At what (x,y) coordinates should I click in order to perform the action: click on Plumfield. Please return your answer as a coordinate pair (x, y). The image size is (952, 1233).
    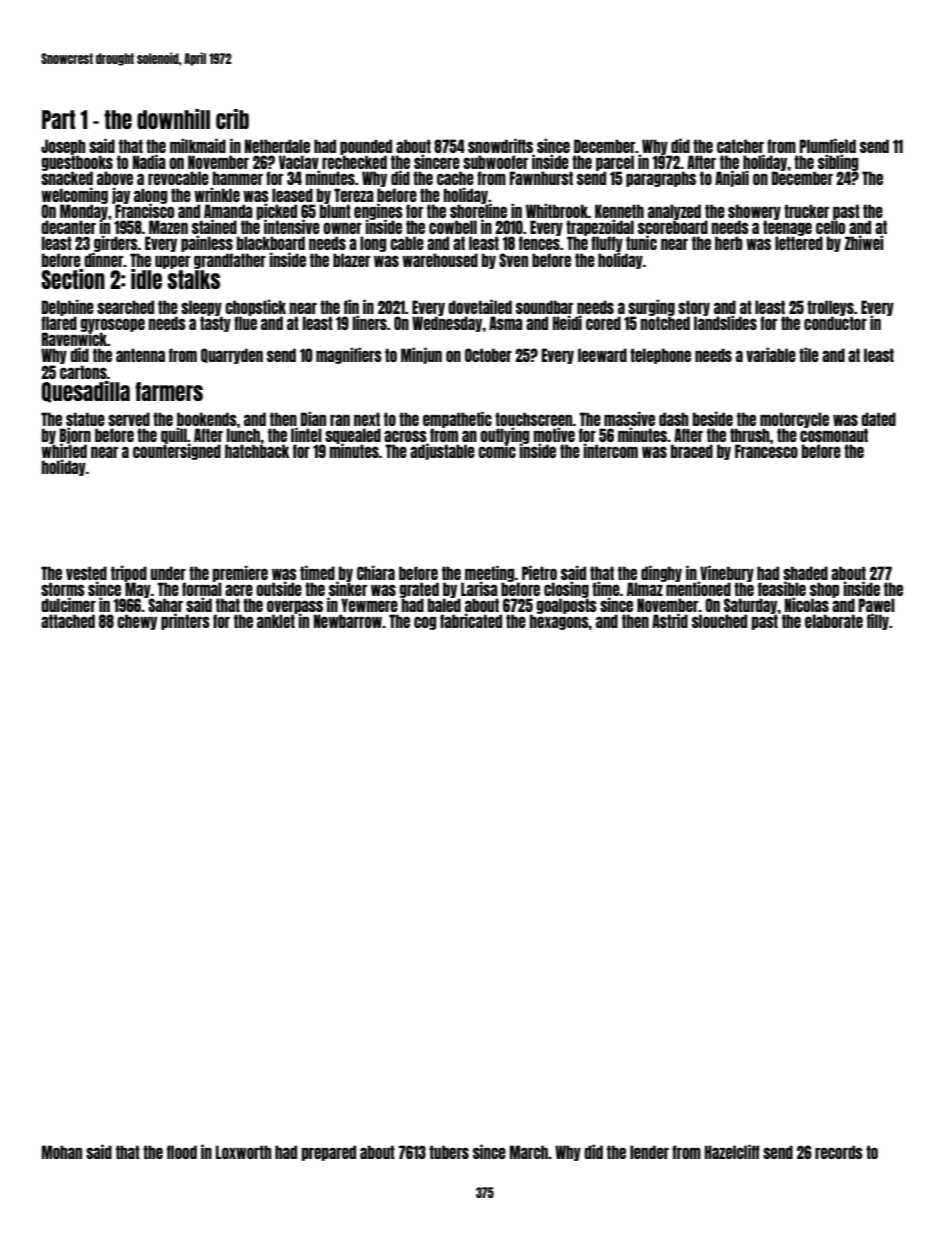
    Looking at the image, I should click on (828, 145).
